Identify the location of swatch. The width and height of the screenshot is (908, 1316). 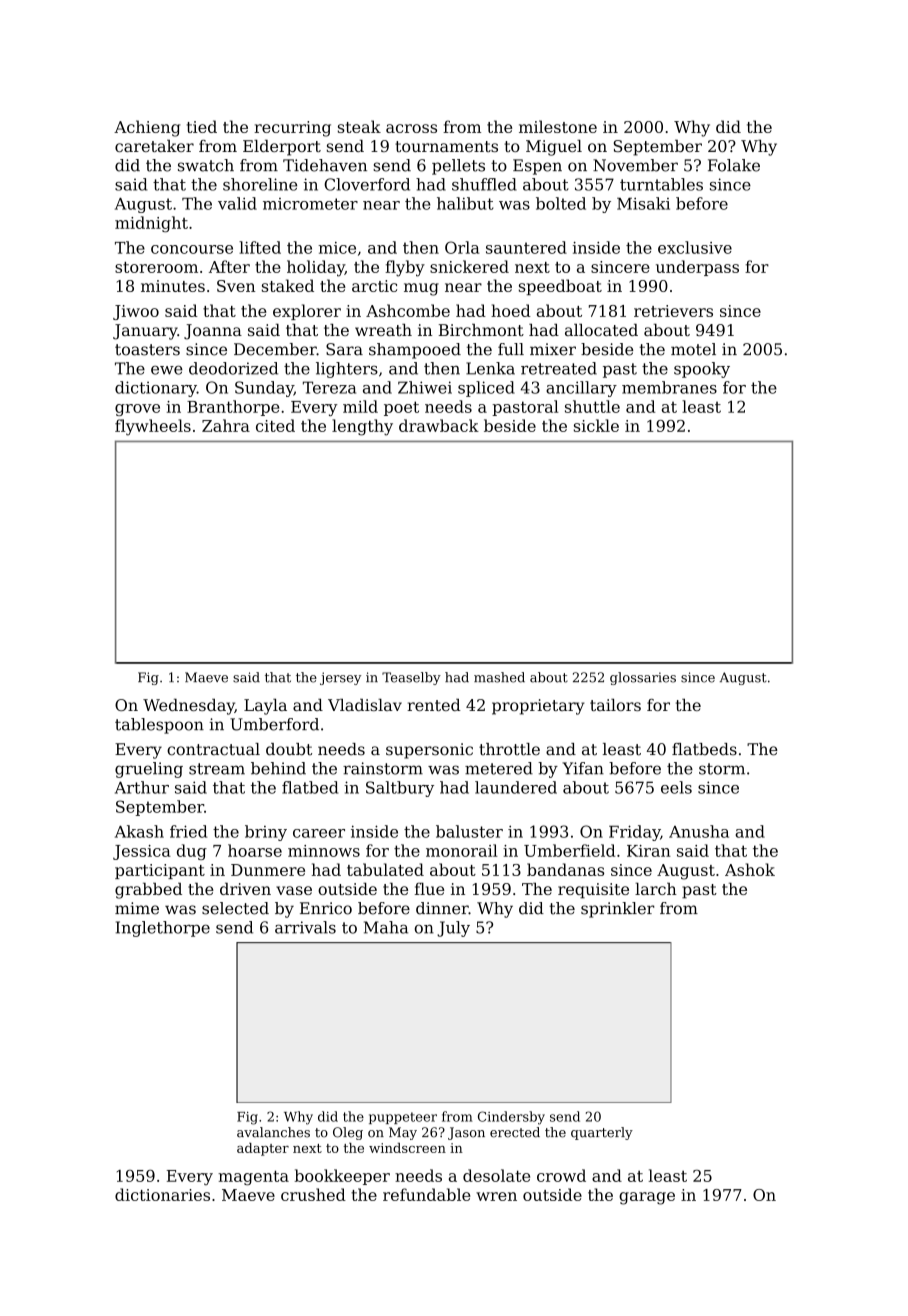
(206, 165).
